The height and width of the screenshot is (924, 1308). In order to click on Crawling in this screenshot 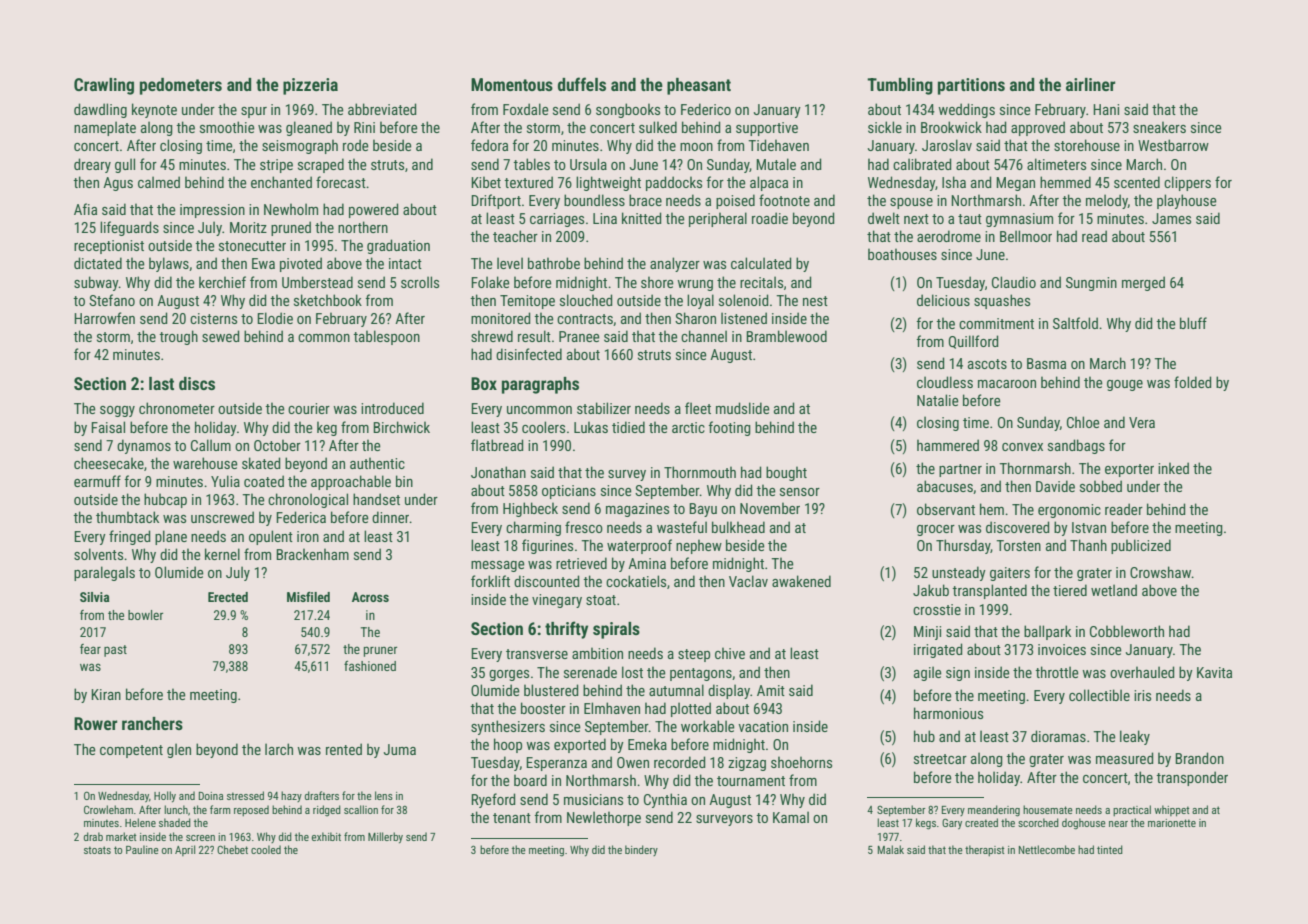, I will do `click(104, 86)`.
